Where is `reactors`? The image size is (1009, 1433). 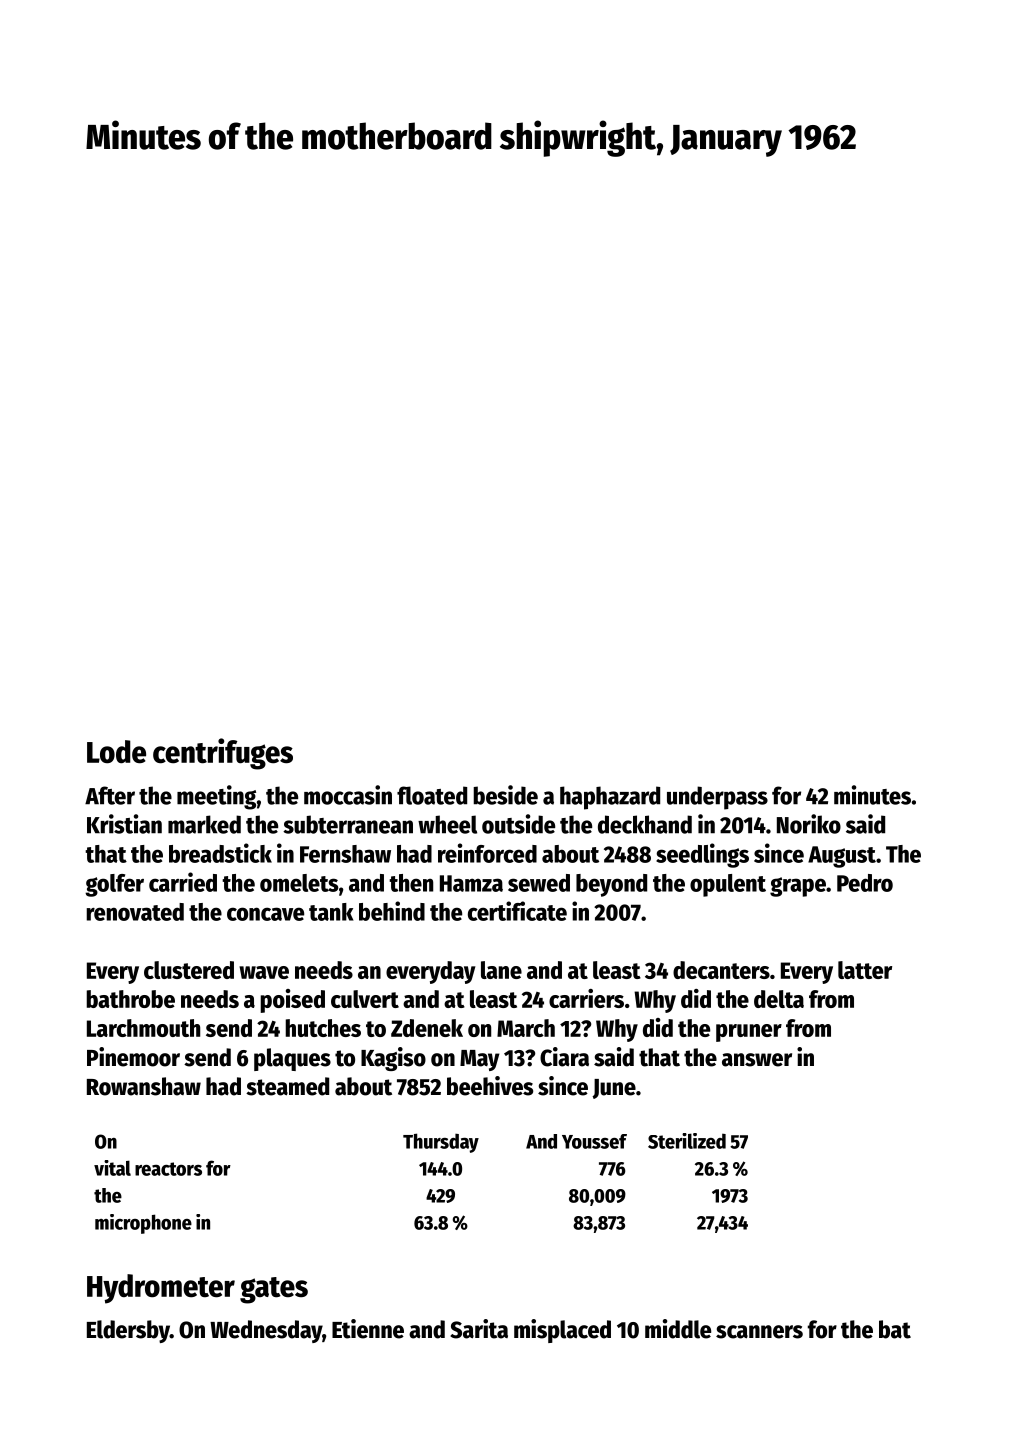
reactors is located at coordinates (168, 1169).
